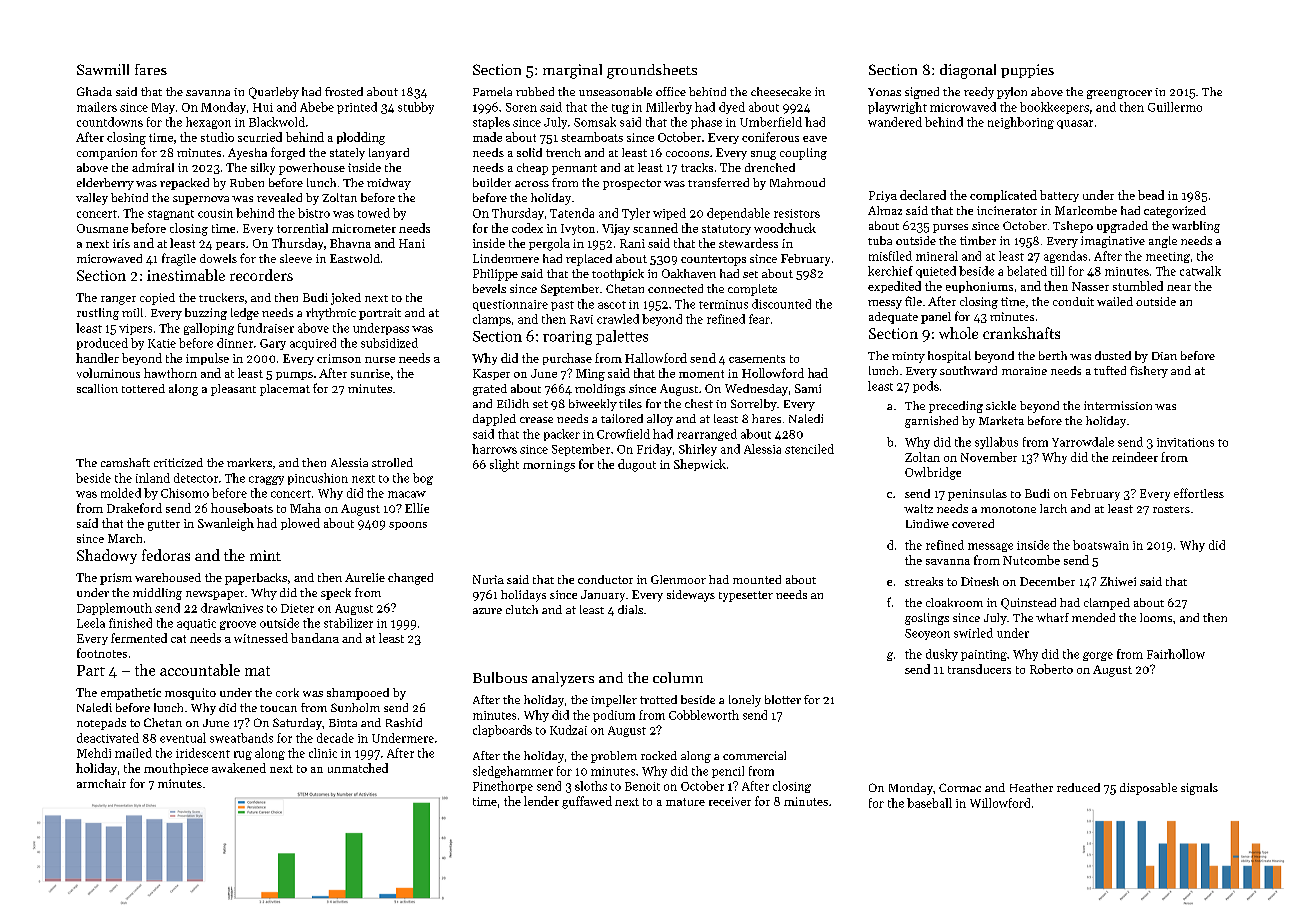  What do you see at coordinates (151, 69) in the screenshot?
I see `fares` at bounding box center [151, 69].
